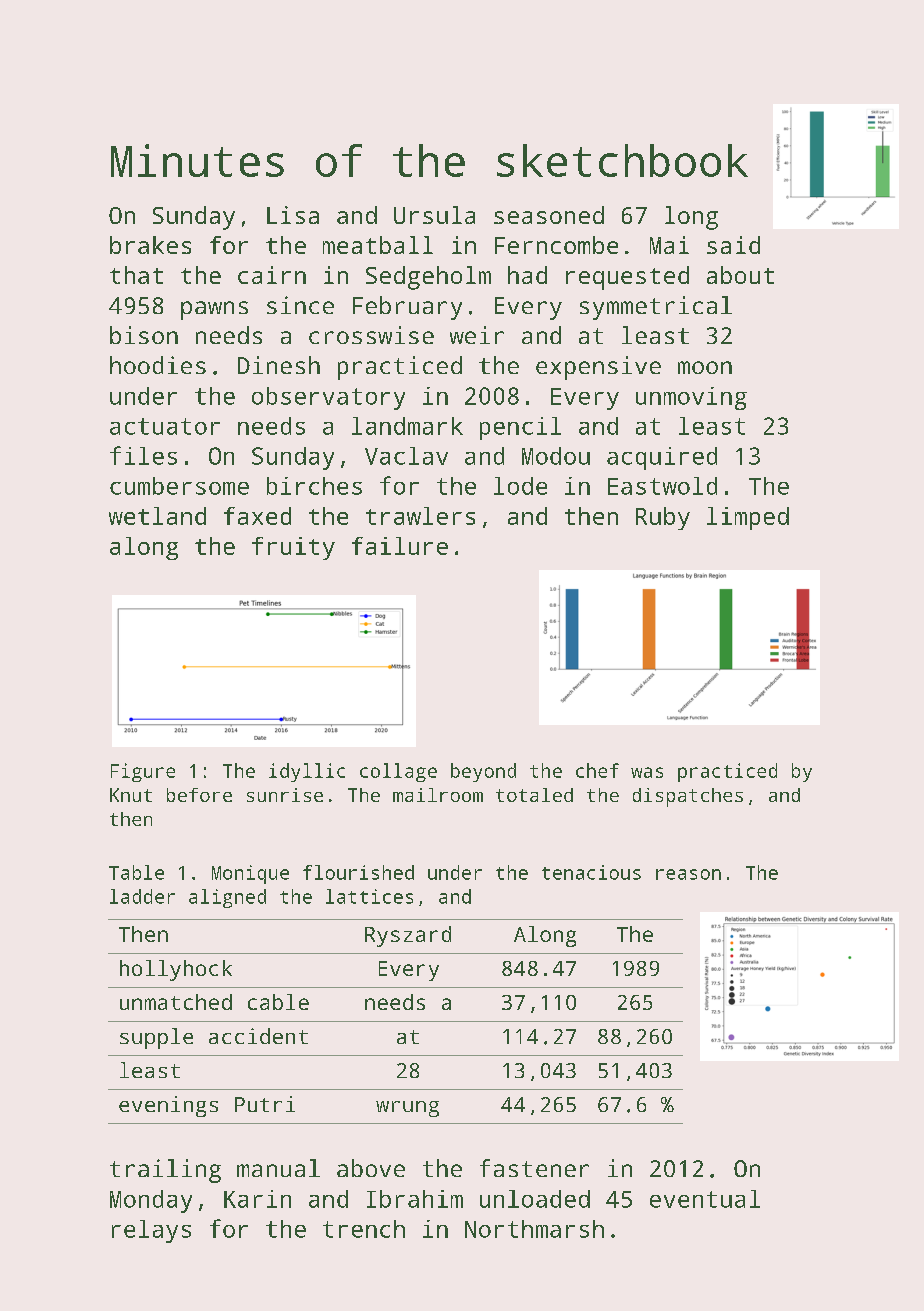 Image resolution: width=924 pixels, height=1311 pixels. Describe the element at coordinates (278, 1168) in the screenshot. I see `manual` at that location.
